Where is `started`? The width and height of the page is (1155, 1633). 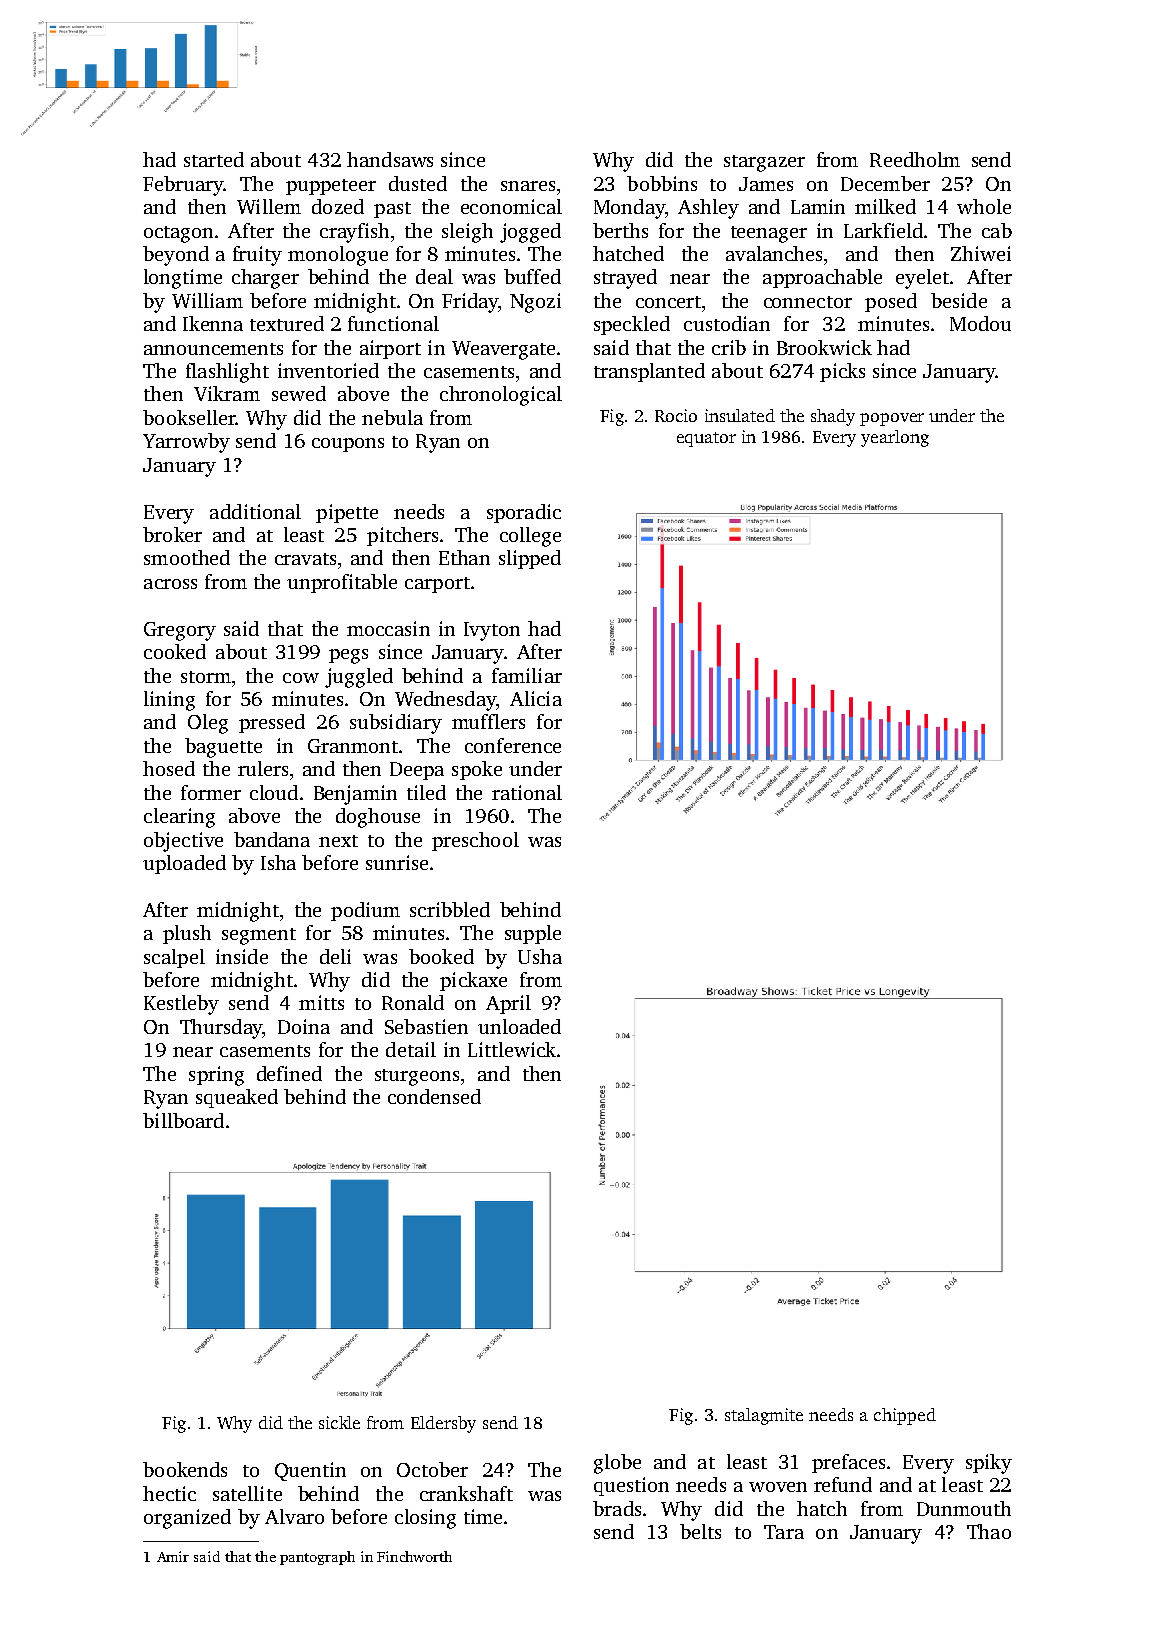 started is located at coordinates (214, 159).
